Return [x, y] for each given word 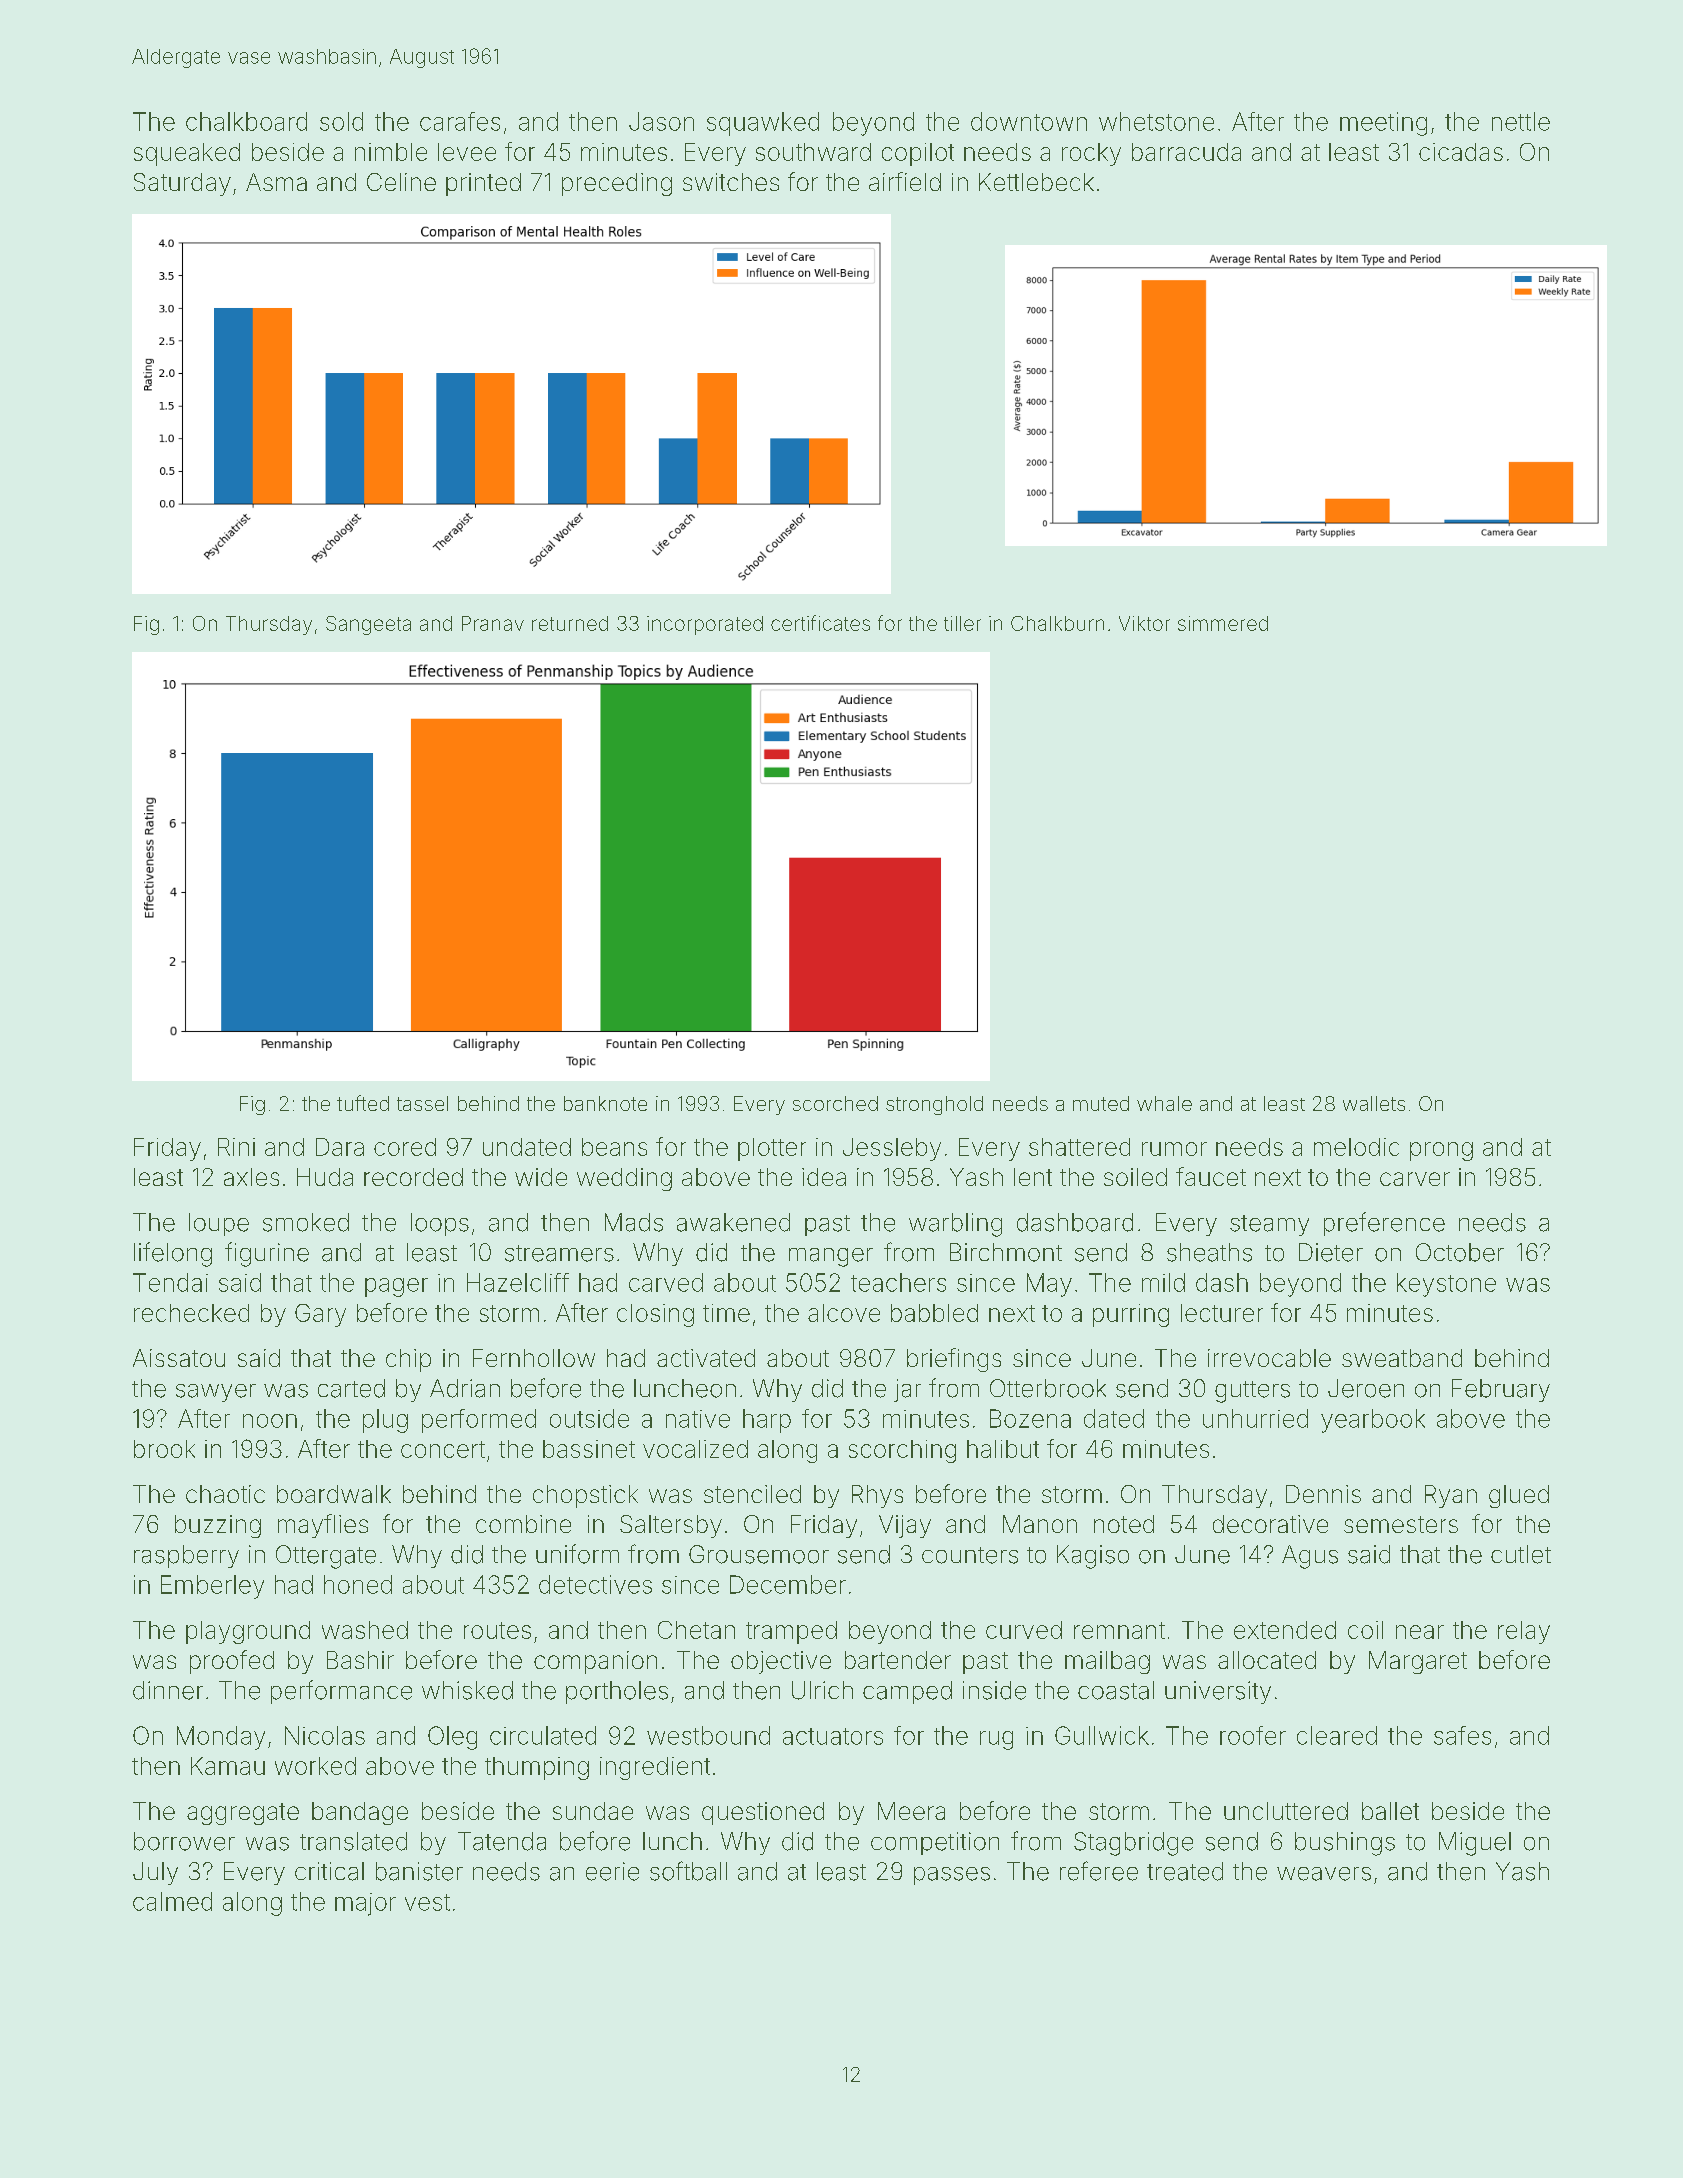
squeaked [187, 154]
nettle [1521, 121]
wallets [1374, 1103]
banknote [605, 1103]
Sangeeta [368, 625]
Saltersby [671, 1526]
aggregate [243, 1814]
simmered [1223, 623]
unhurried [1255, 1418]
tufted [363, 1103]
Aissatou [179, 1358]
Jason [661, 121]
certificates [820, 623]
